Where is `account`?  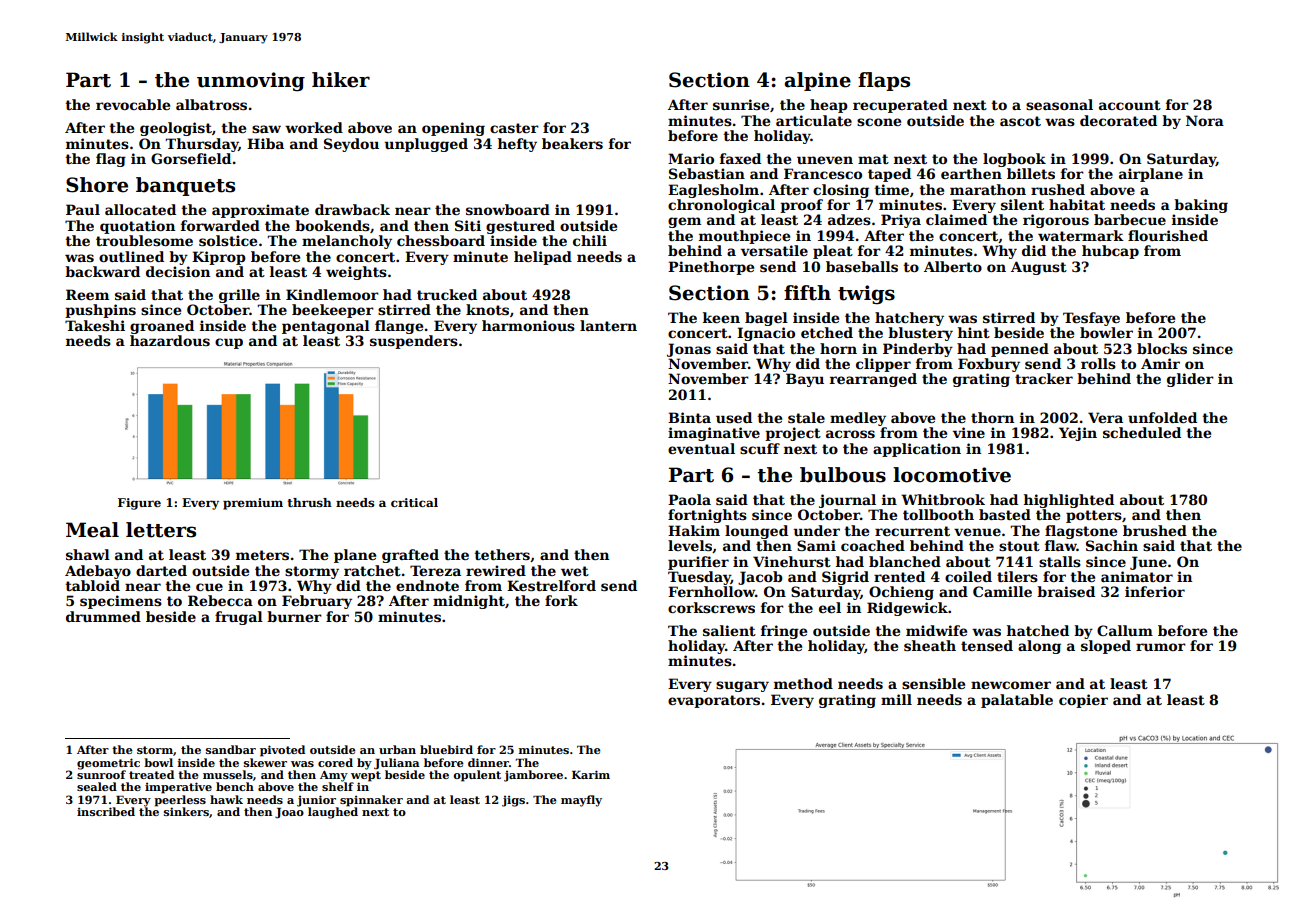 account is located at coordinates (1130, 105).
